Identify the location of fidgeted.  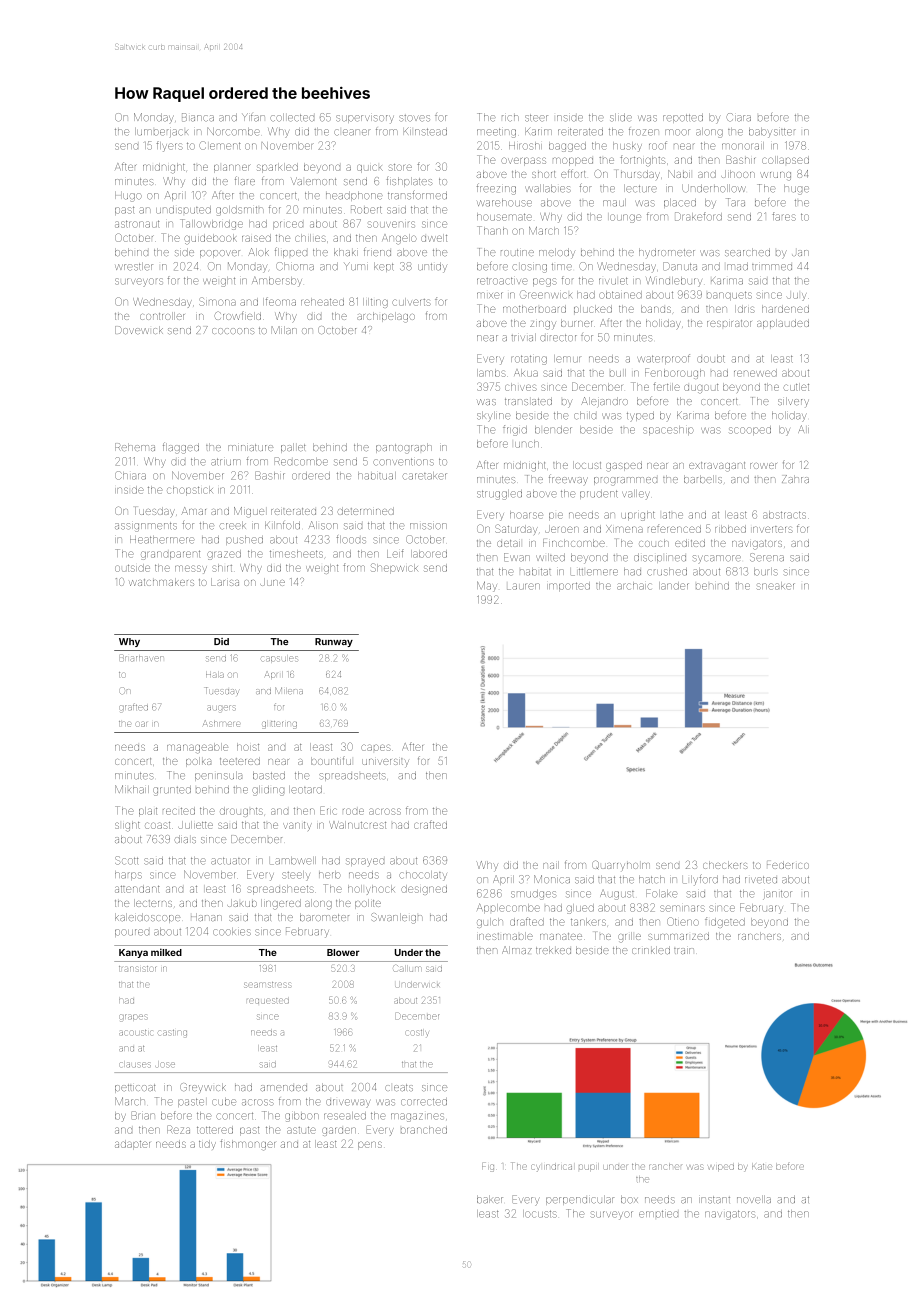
(725, 922).
